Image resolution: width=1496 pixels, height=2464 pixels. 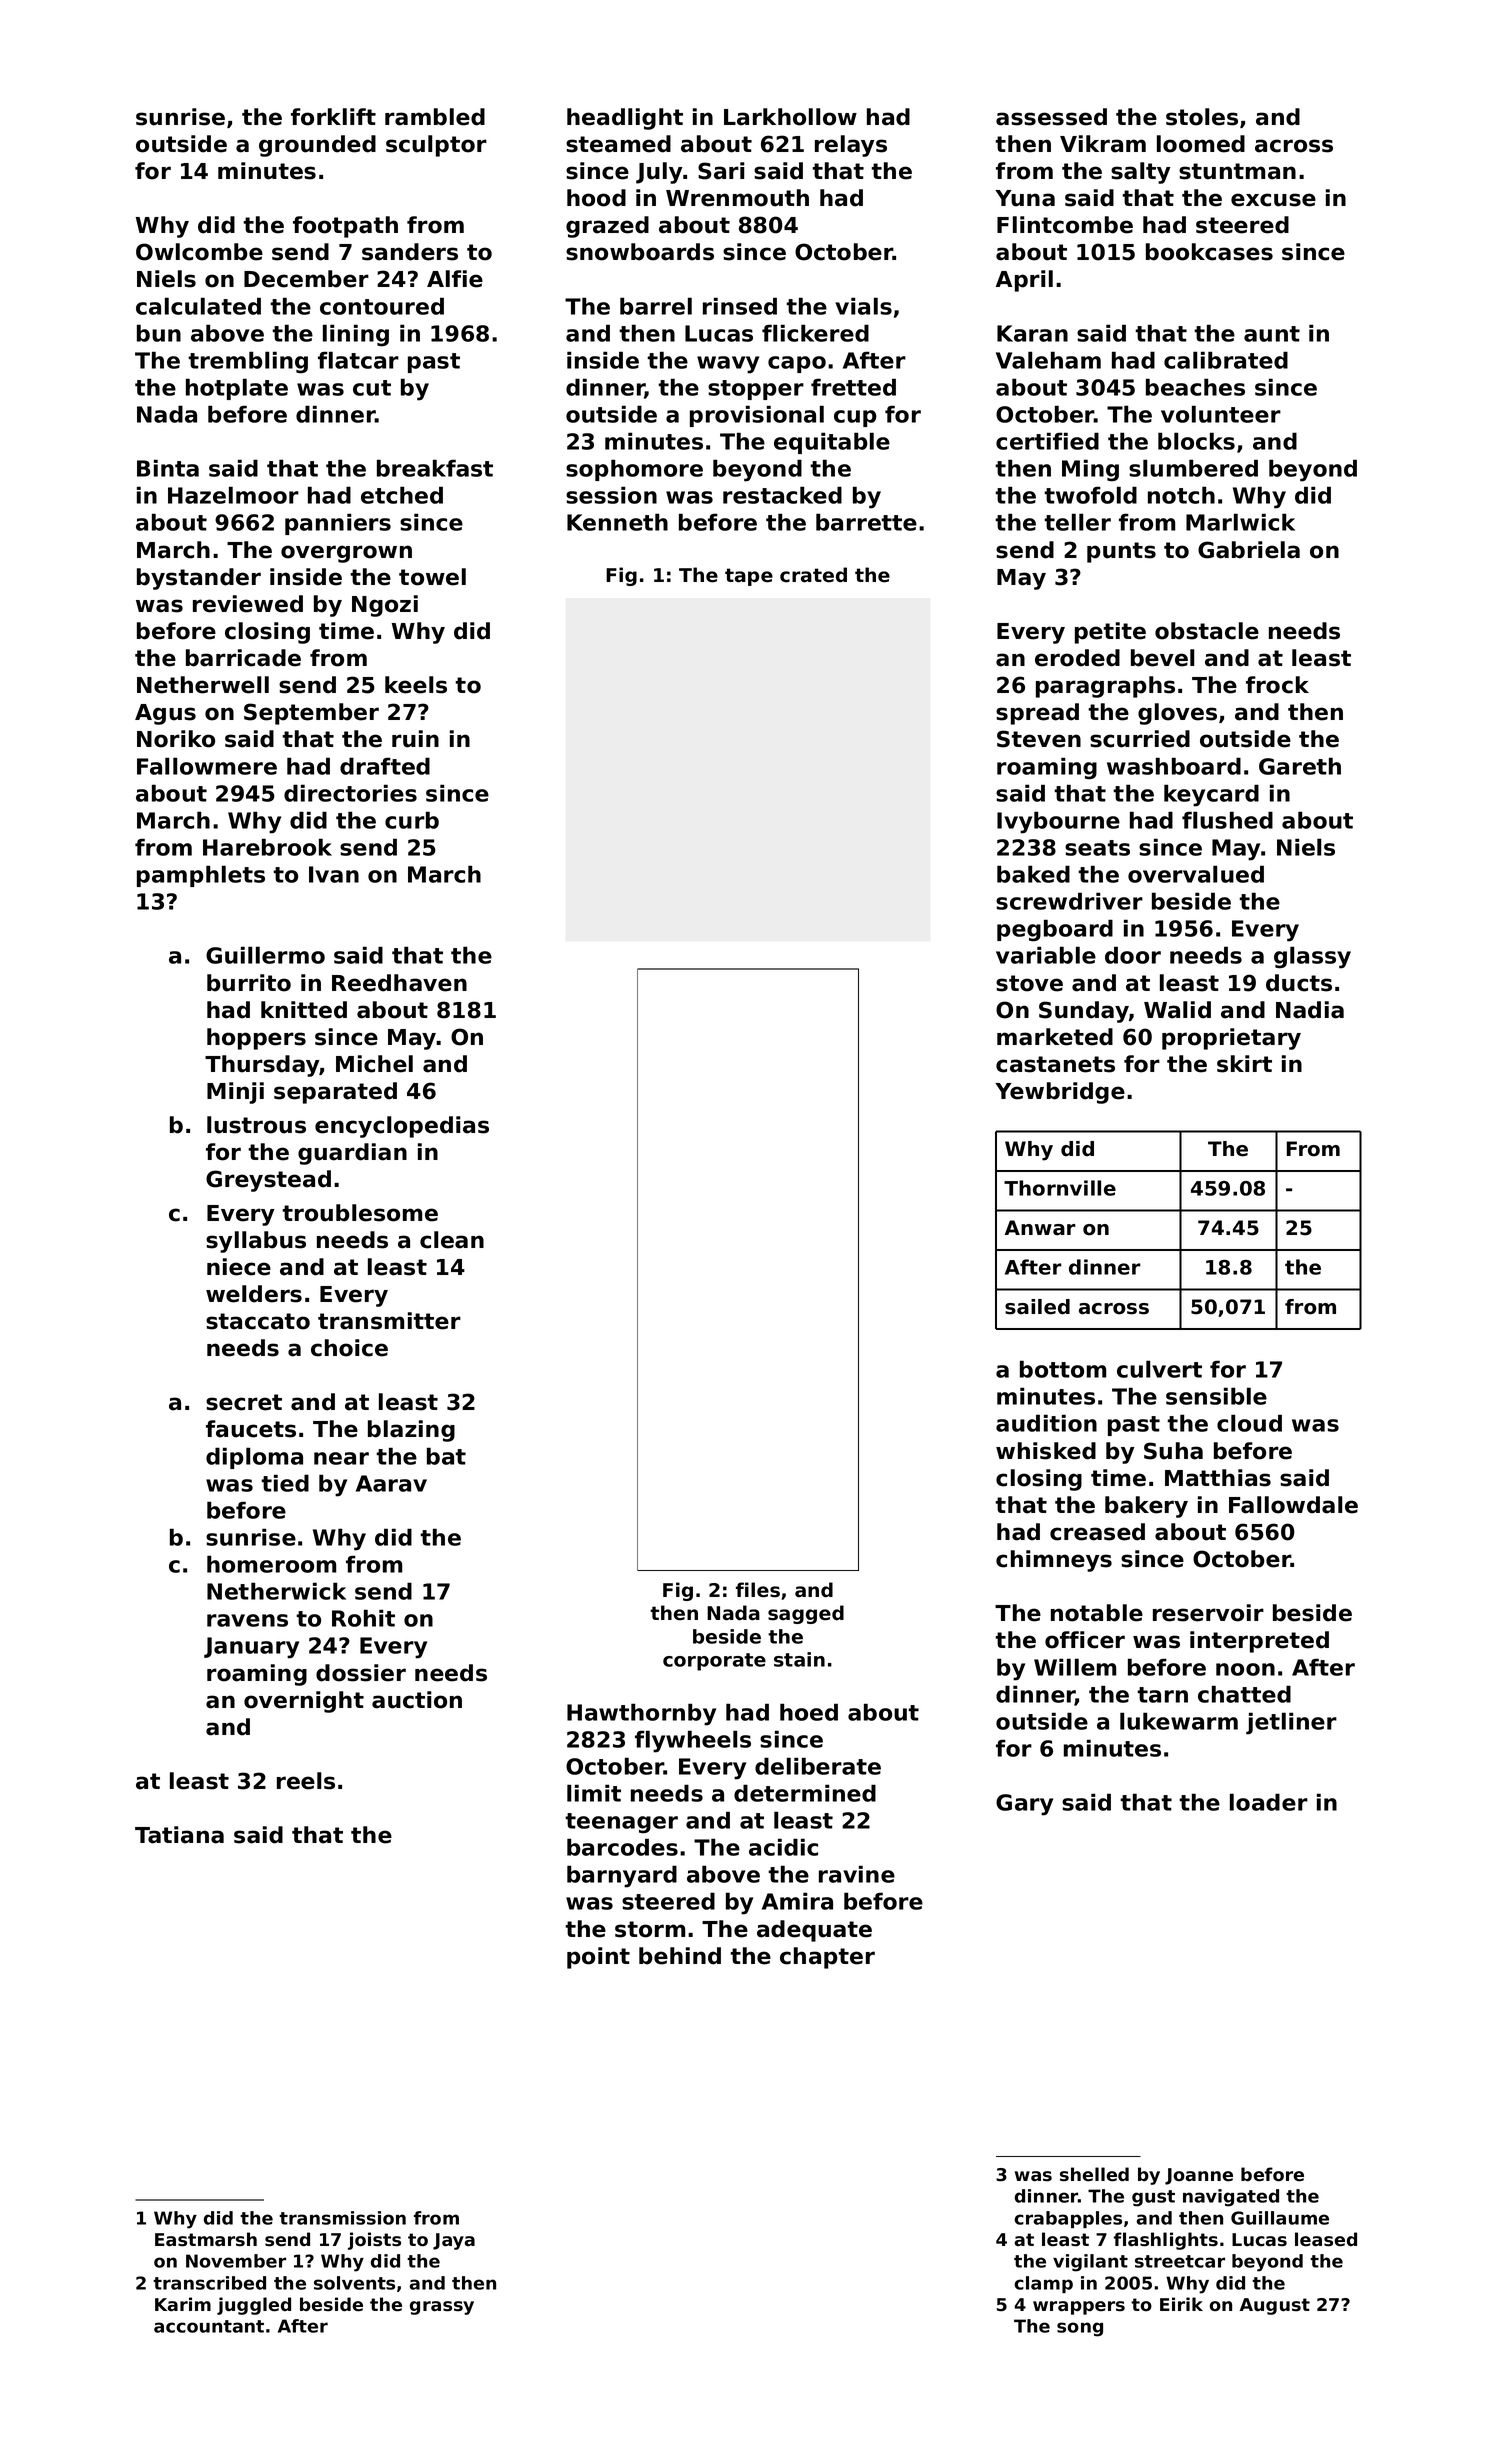 I want to click on shelled, so click(x=1094, y=2174).
